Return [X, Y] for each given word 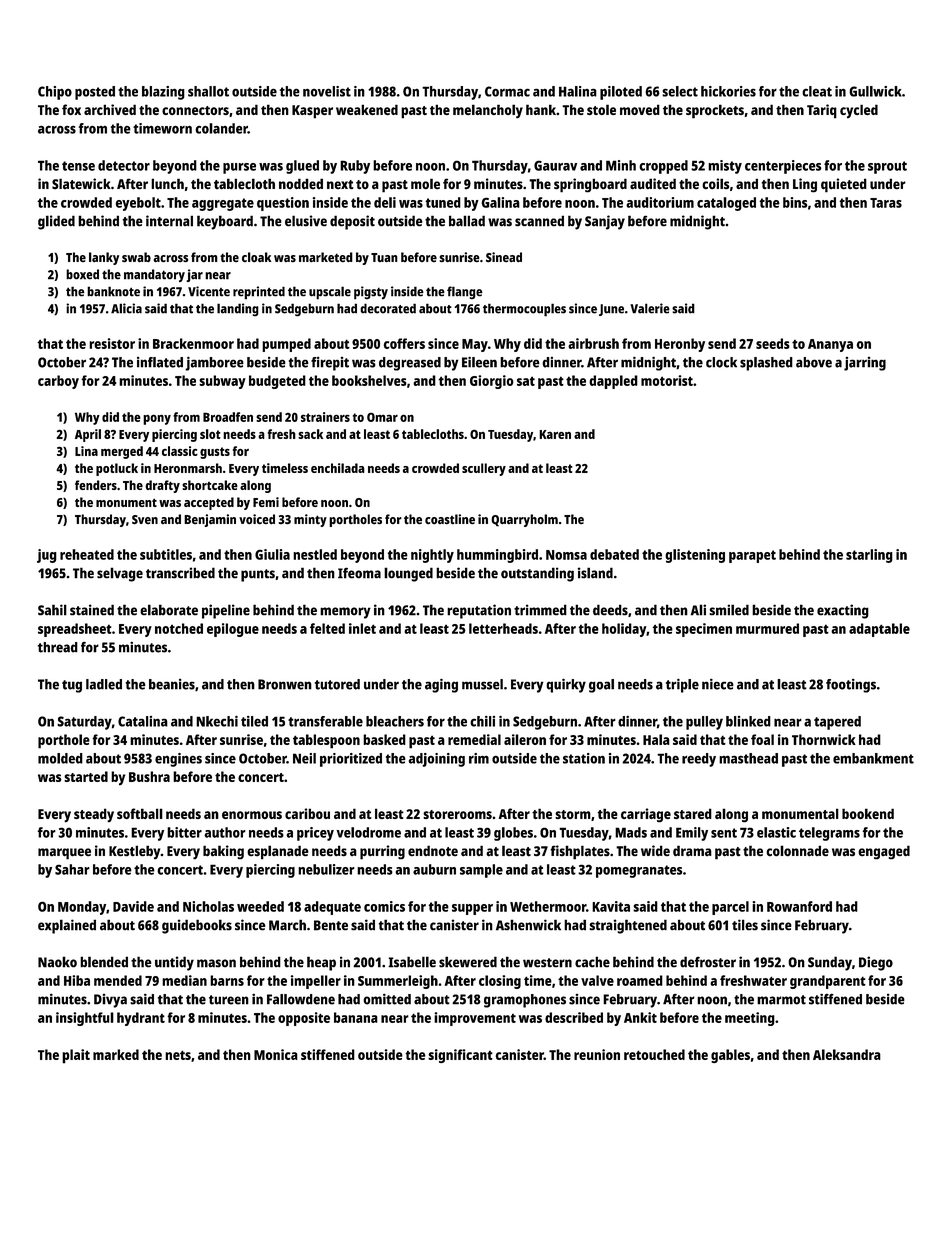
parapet [752, 556]
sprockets [715, 111]
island [595, 573]
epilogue [233, 630]
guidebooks [197, 926]
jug [47, 556]
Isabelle [412, 962]
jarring [865, 364]
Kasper [312, 112]
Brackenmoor [193, 343]
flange [465, 292]
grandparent [828, 982]
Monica [276, 1054]
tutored [337, 684]
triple [682, 686]
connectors [195, 110]
